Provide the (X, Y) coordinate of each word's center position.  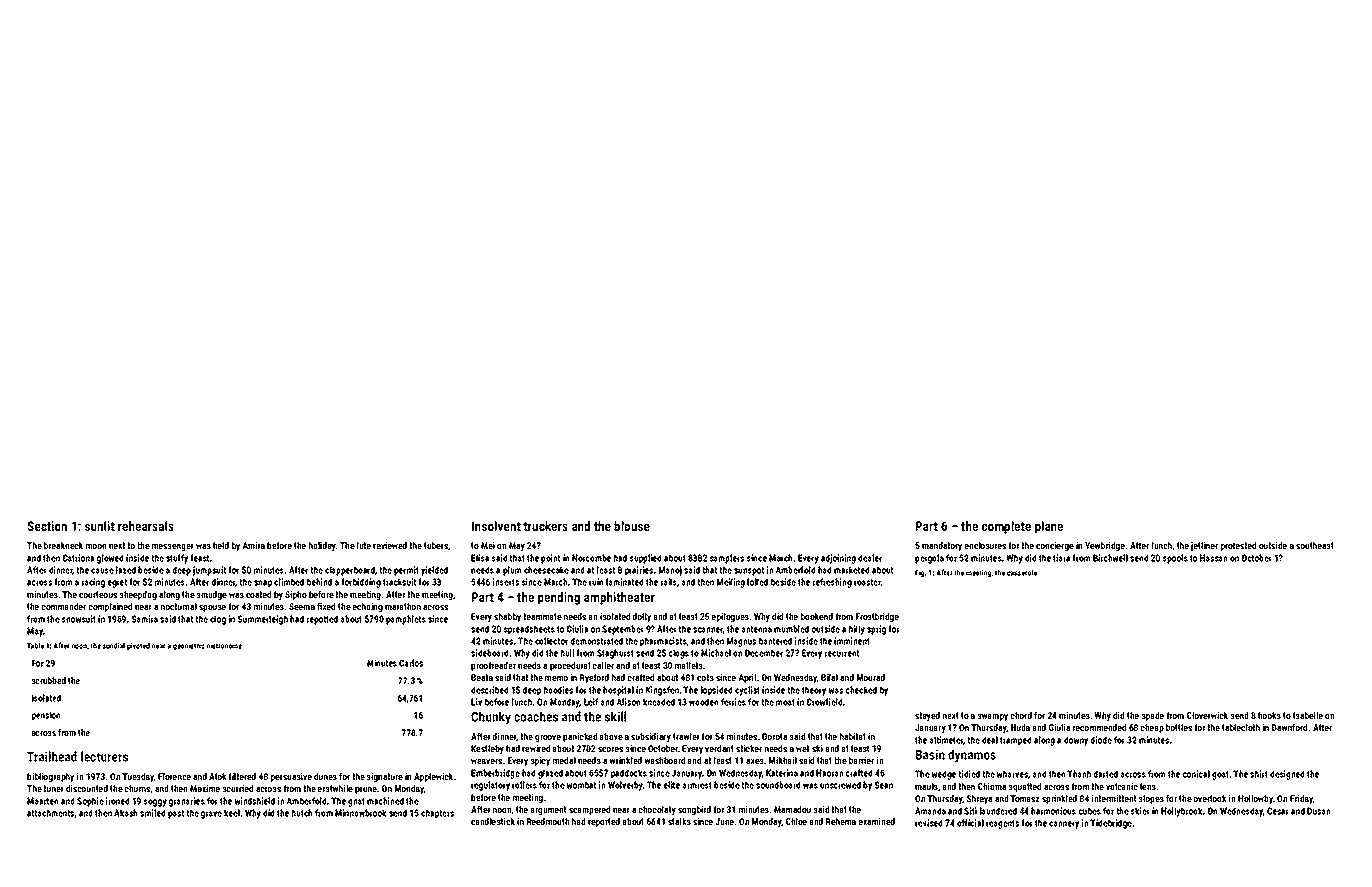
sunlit (100, 526)
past (176, 814)
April (747, 678)
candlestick (493, 821)
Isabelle (1308, 715)
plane (1049, 527)
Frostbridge (877, 617)
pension (46, 716)
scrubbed (49, 680)
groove (548, 738)
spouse (212, 608)
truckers (545, 526)
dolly (642, 617)
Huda (1020, 727)
